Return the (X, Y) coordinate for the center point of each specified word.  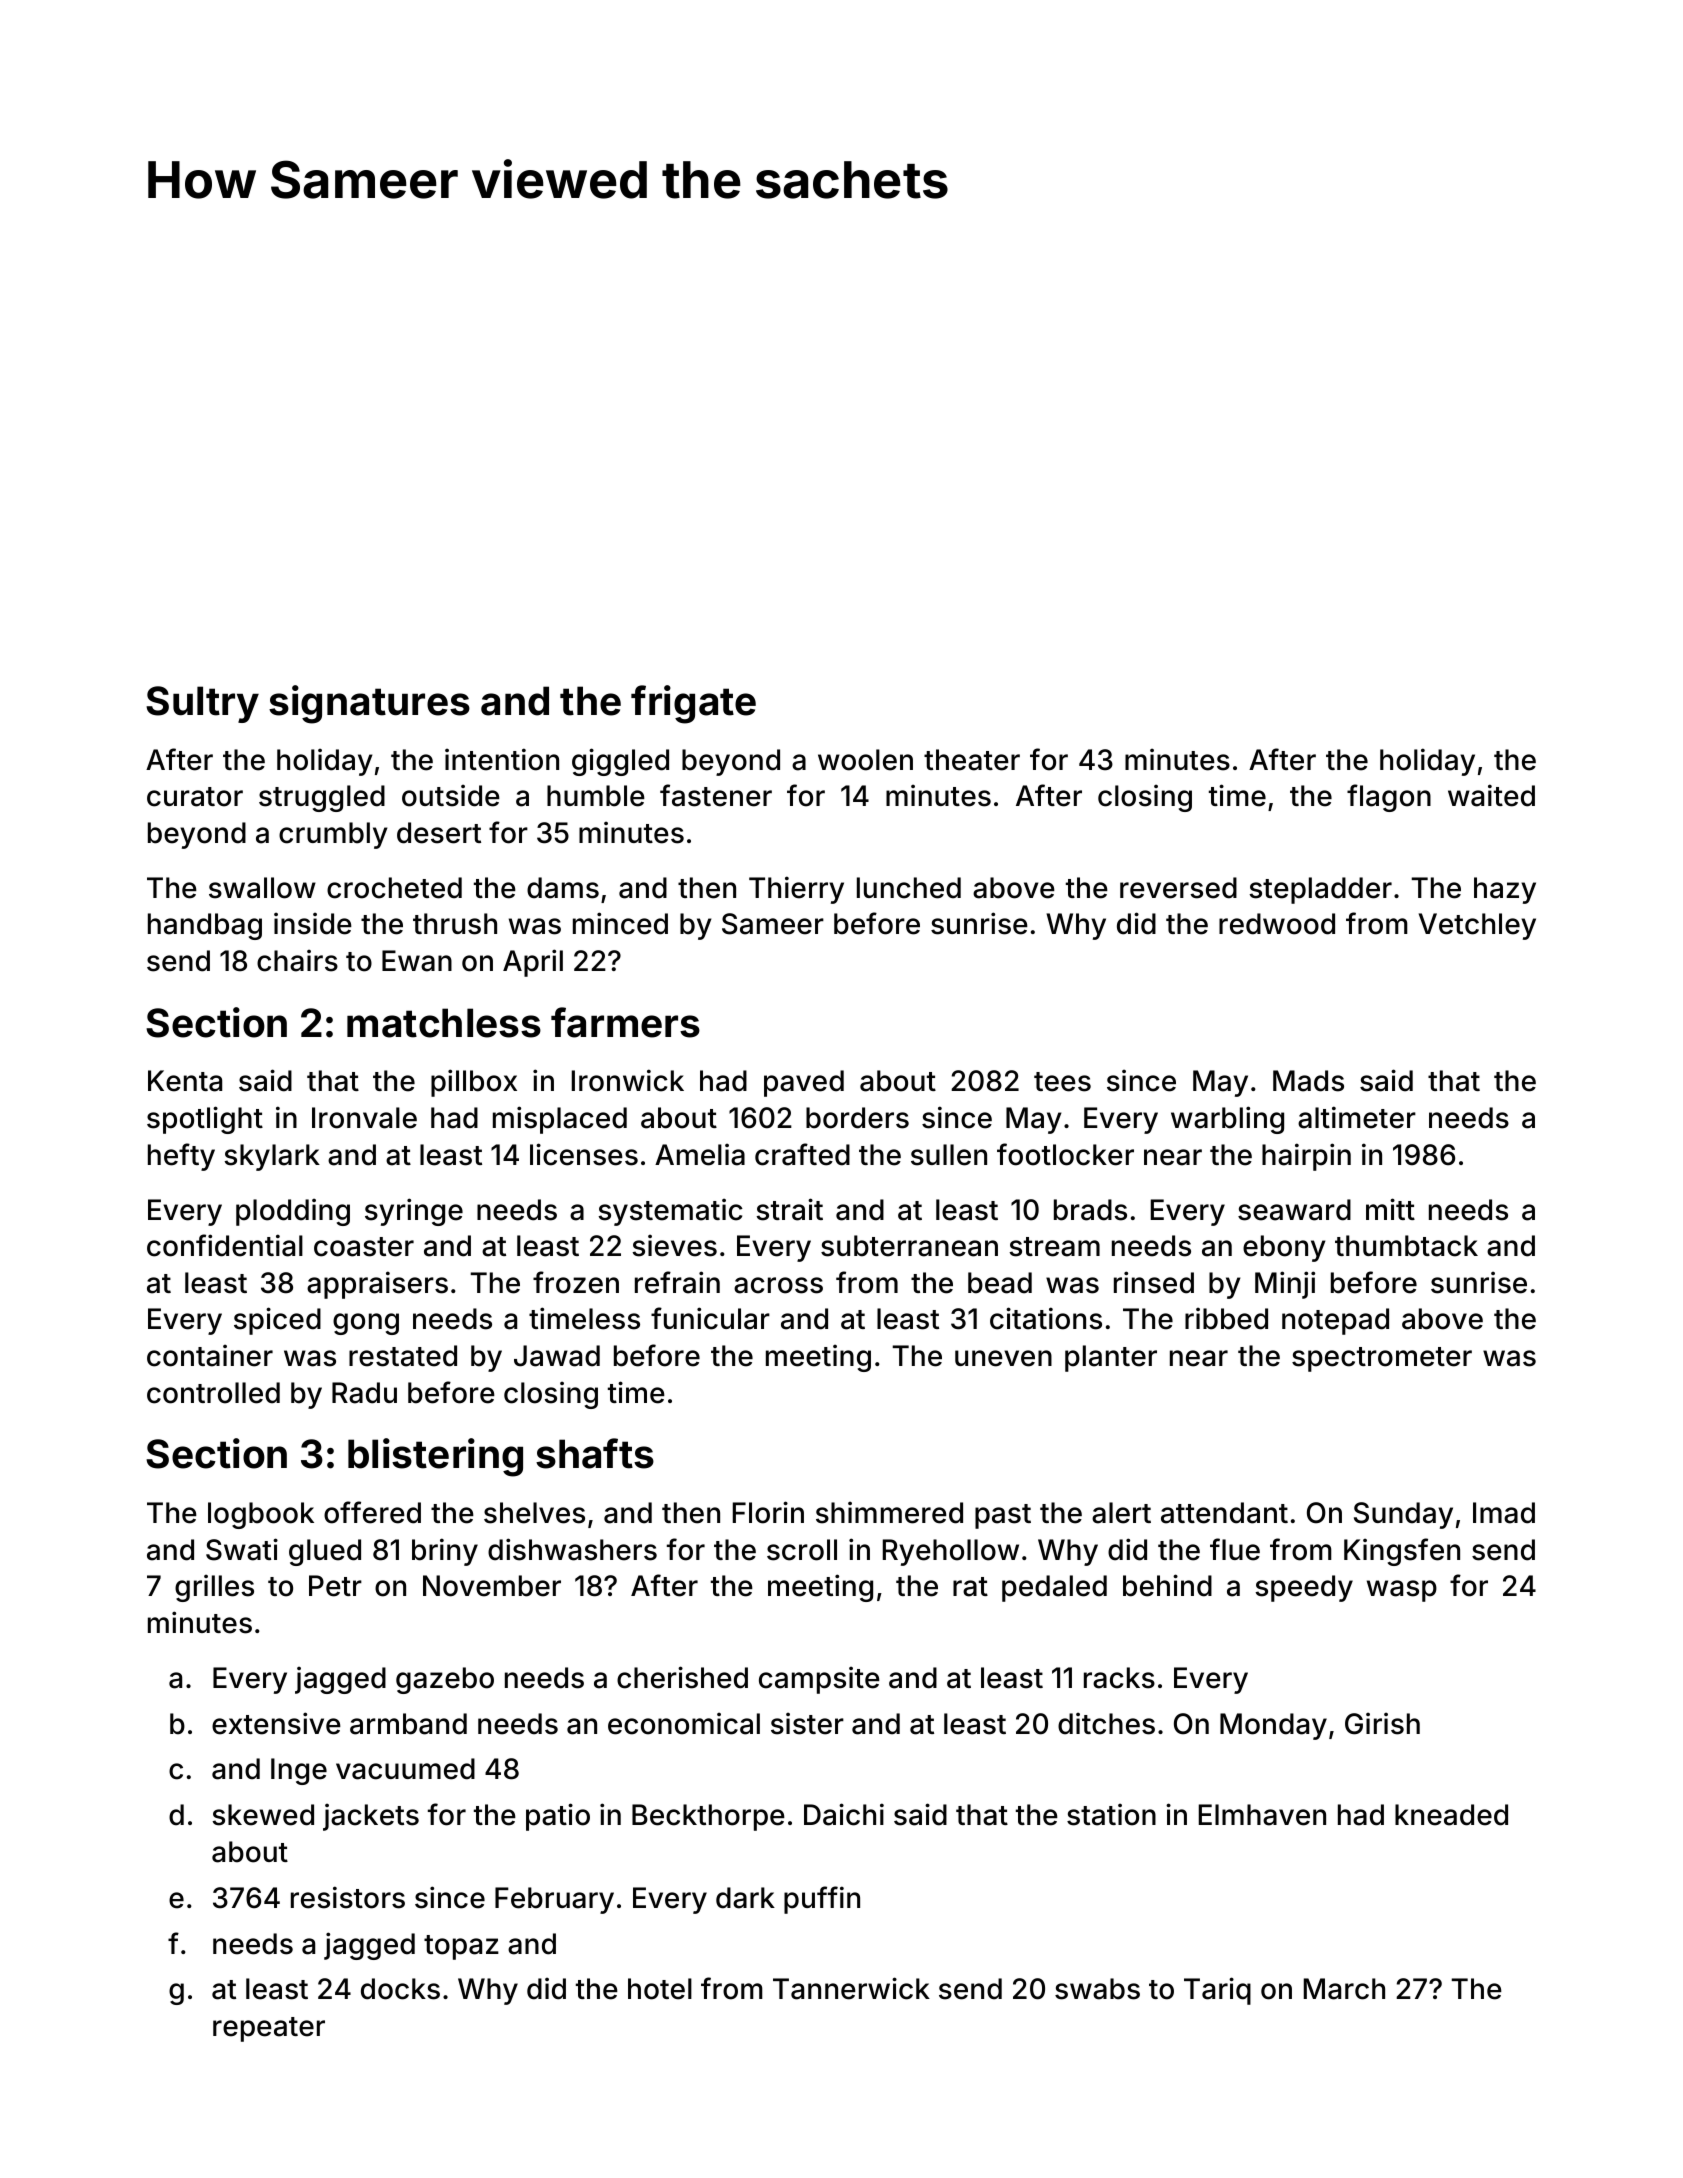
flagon (1389, 798)
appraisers (377, 1285)
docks (400, 1989)
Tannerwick (851, 1988)
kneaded (1451, 1815)
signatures (369, 704)
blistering (435, 1457)
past (1003, 1516)
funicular (710, 1318)
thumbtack (1406, 1246)
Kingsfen (1402, 1552)
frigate (693, 704)
